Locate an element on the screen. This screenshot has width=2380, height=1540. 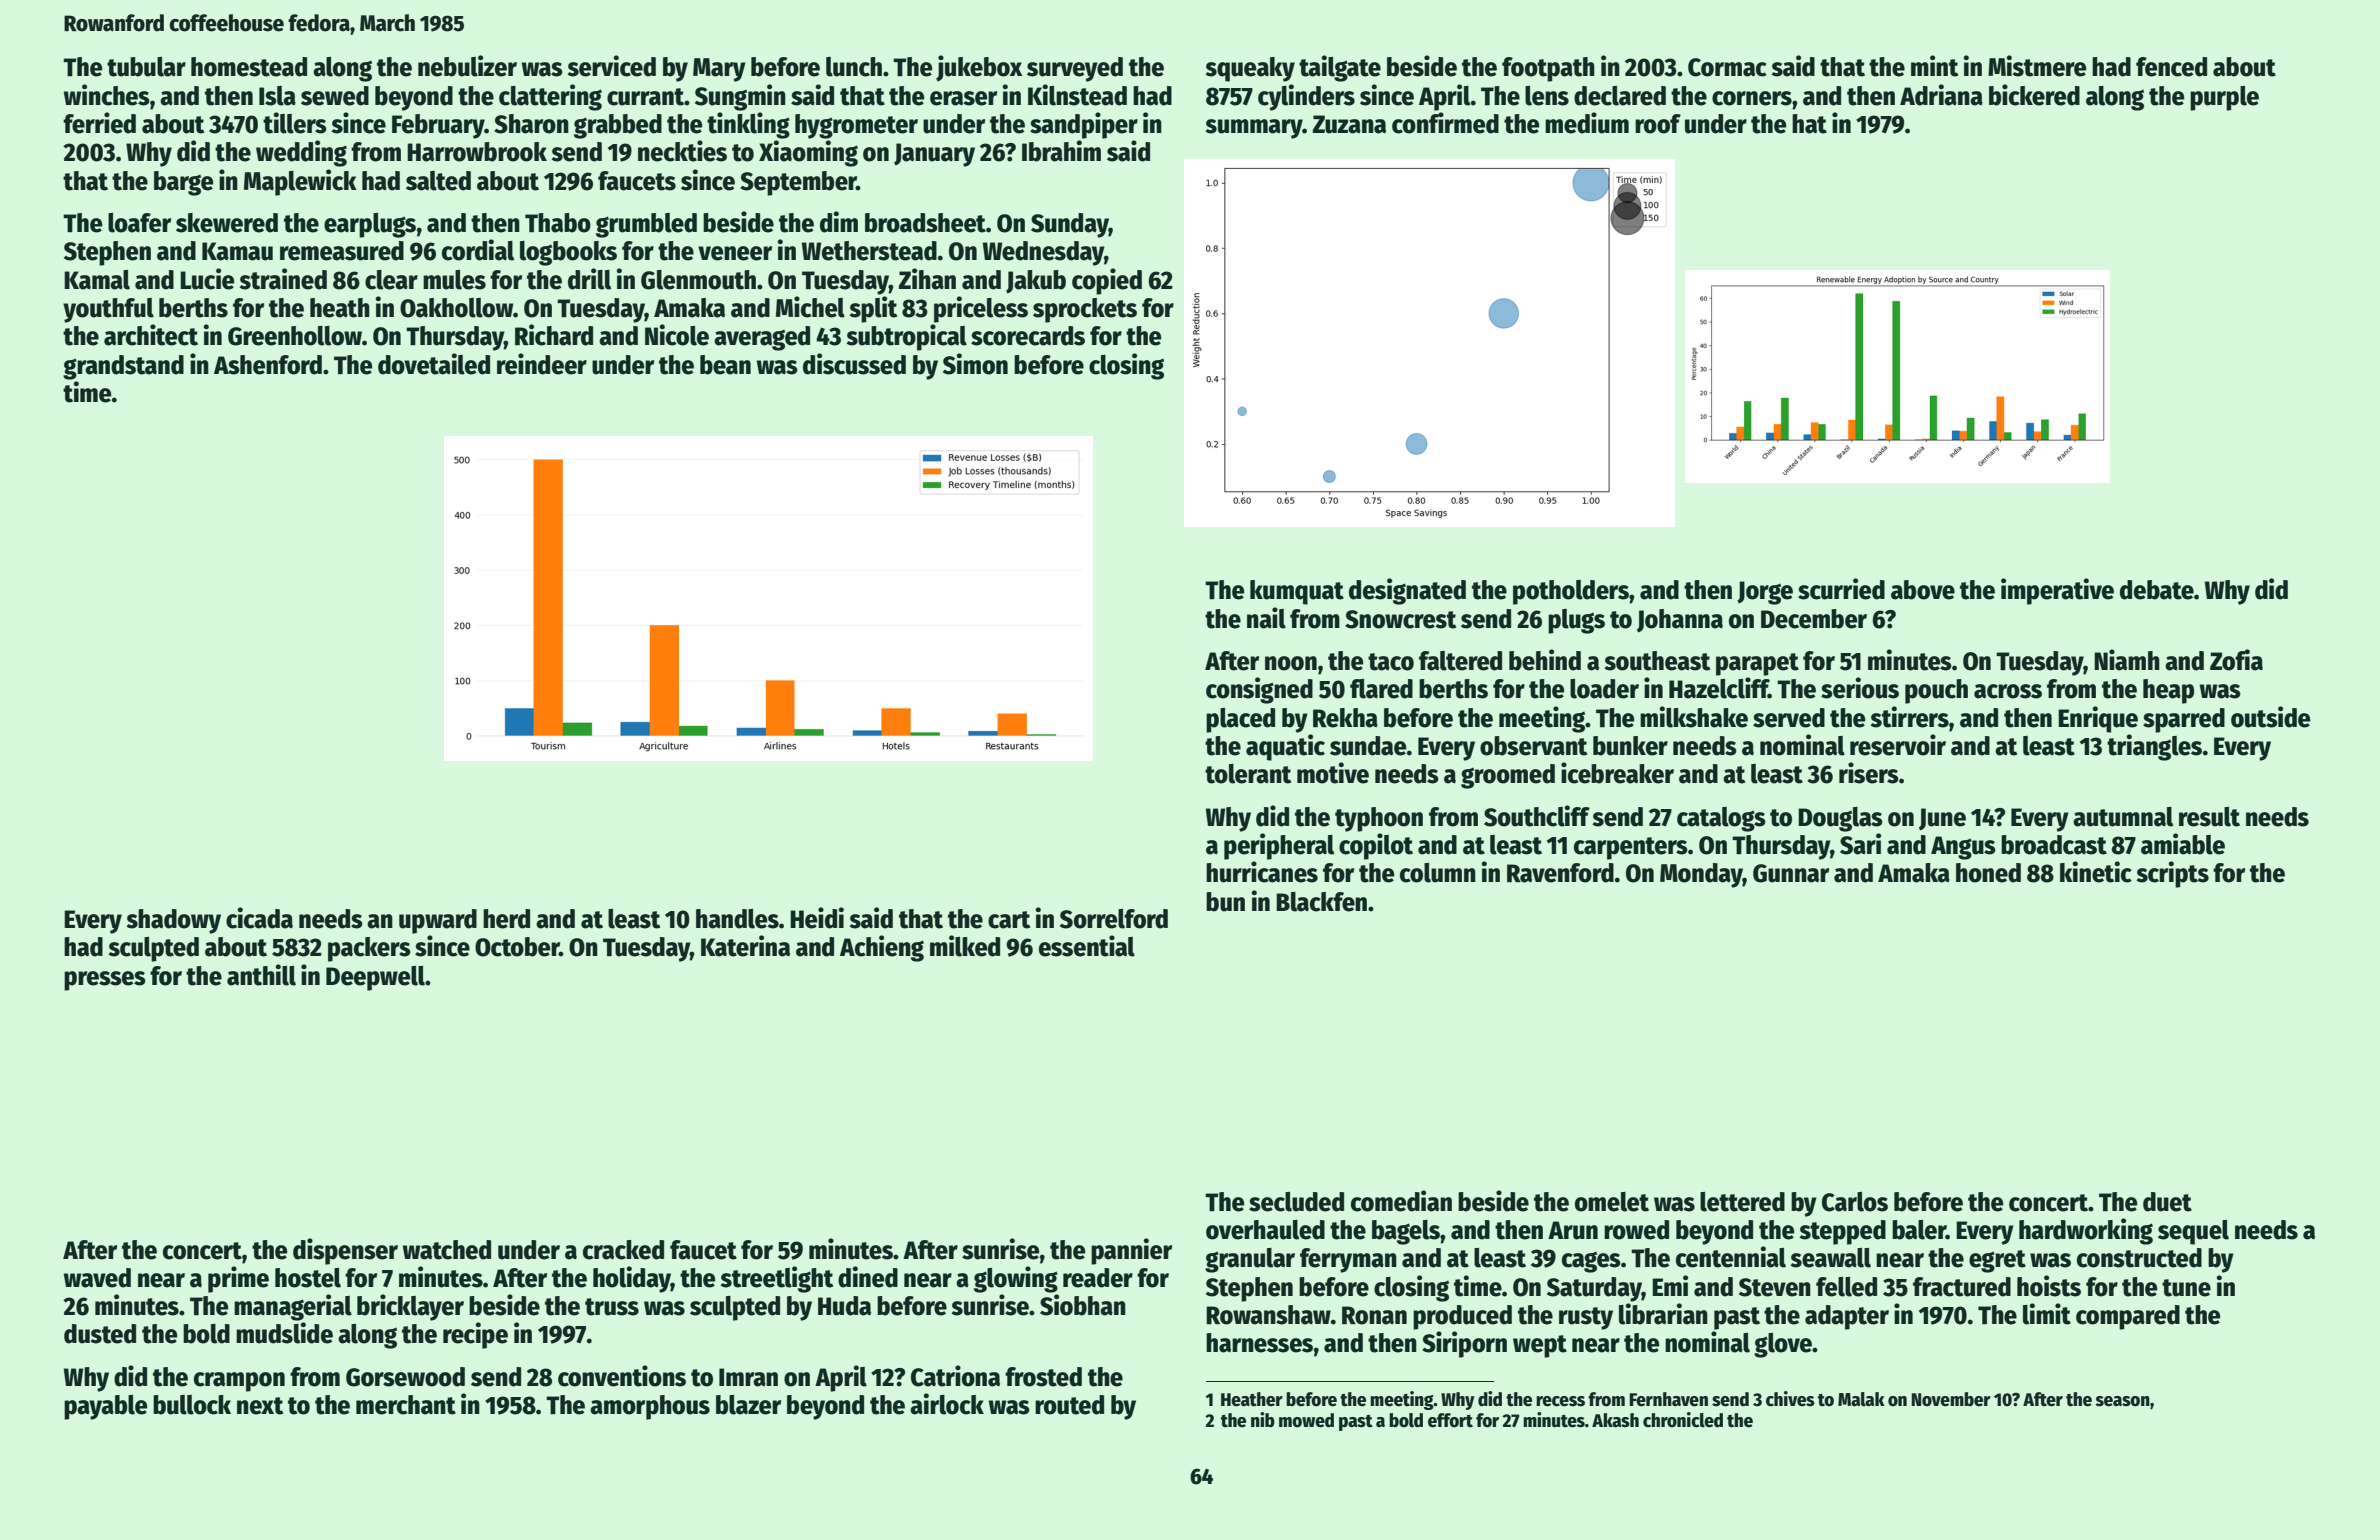
imperative is located at coordinates (2057, 591).
